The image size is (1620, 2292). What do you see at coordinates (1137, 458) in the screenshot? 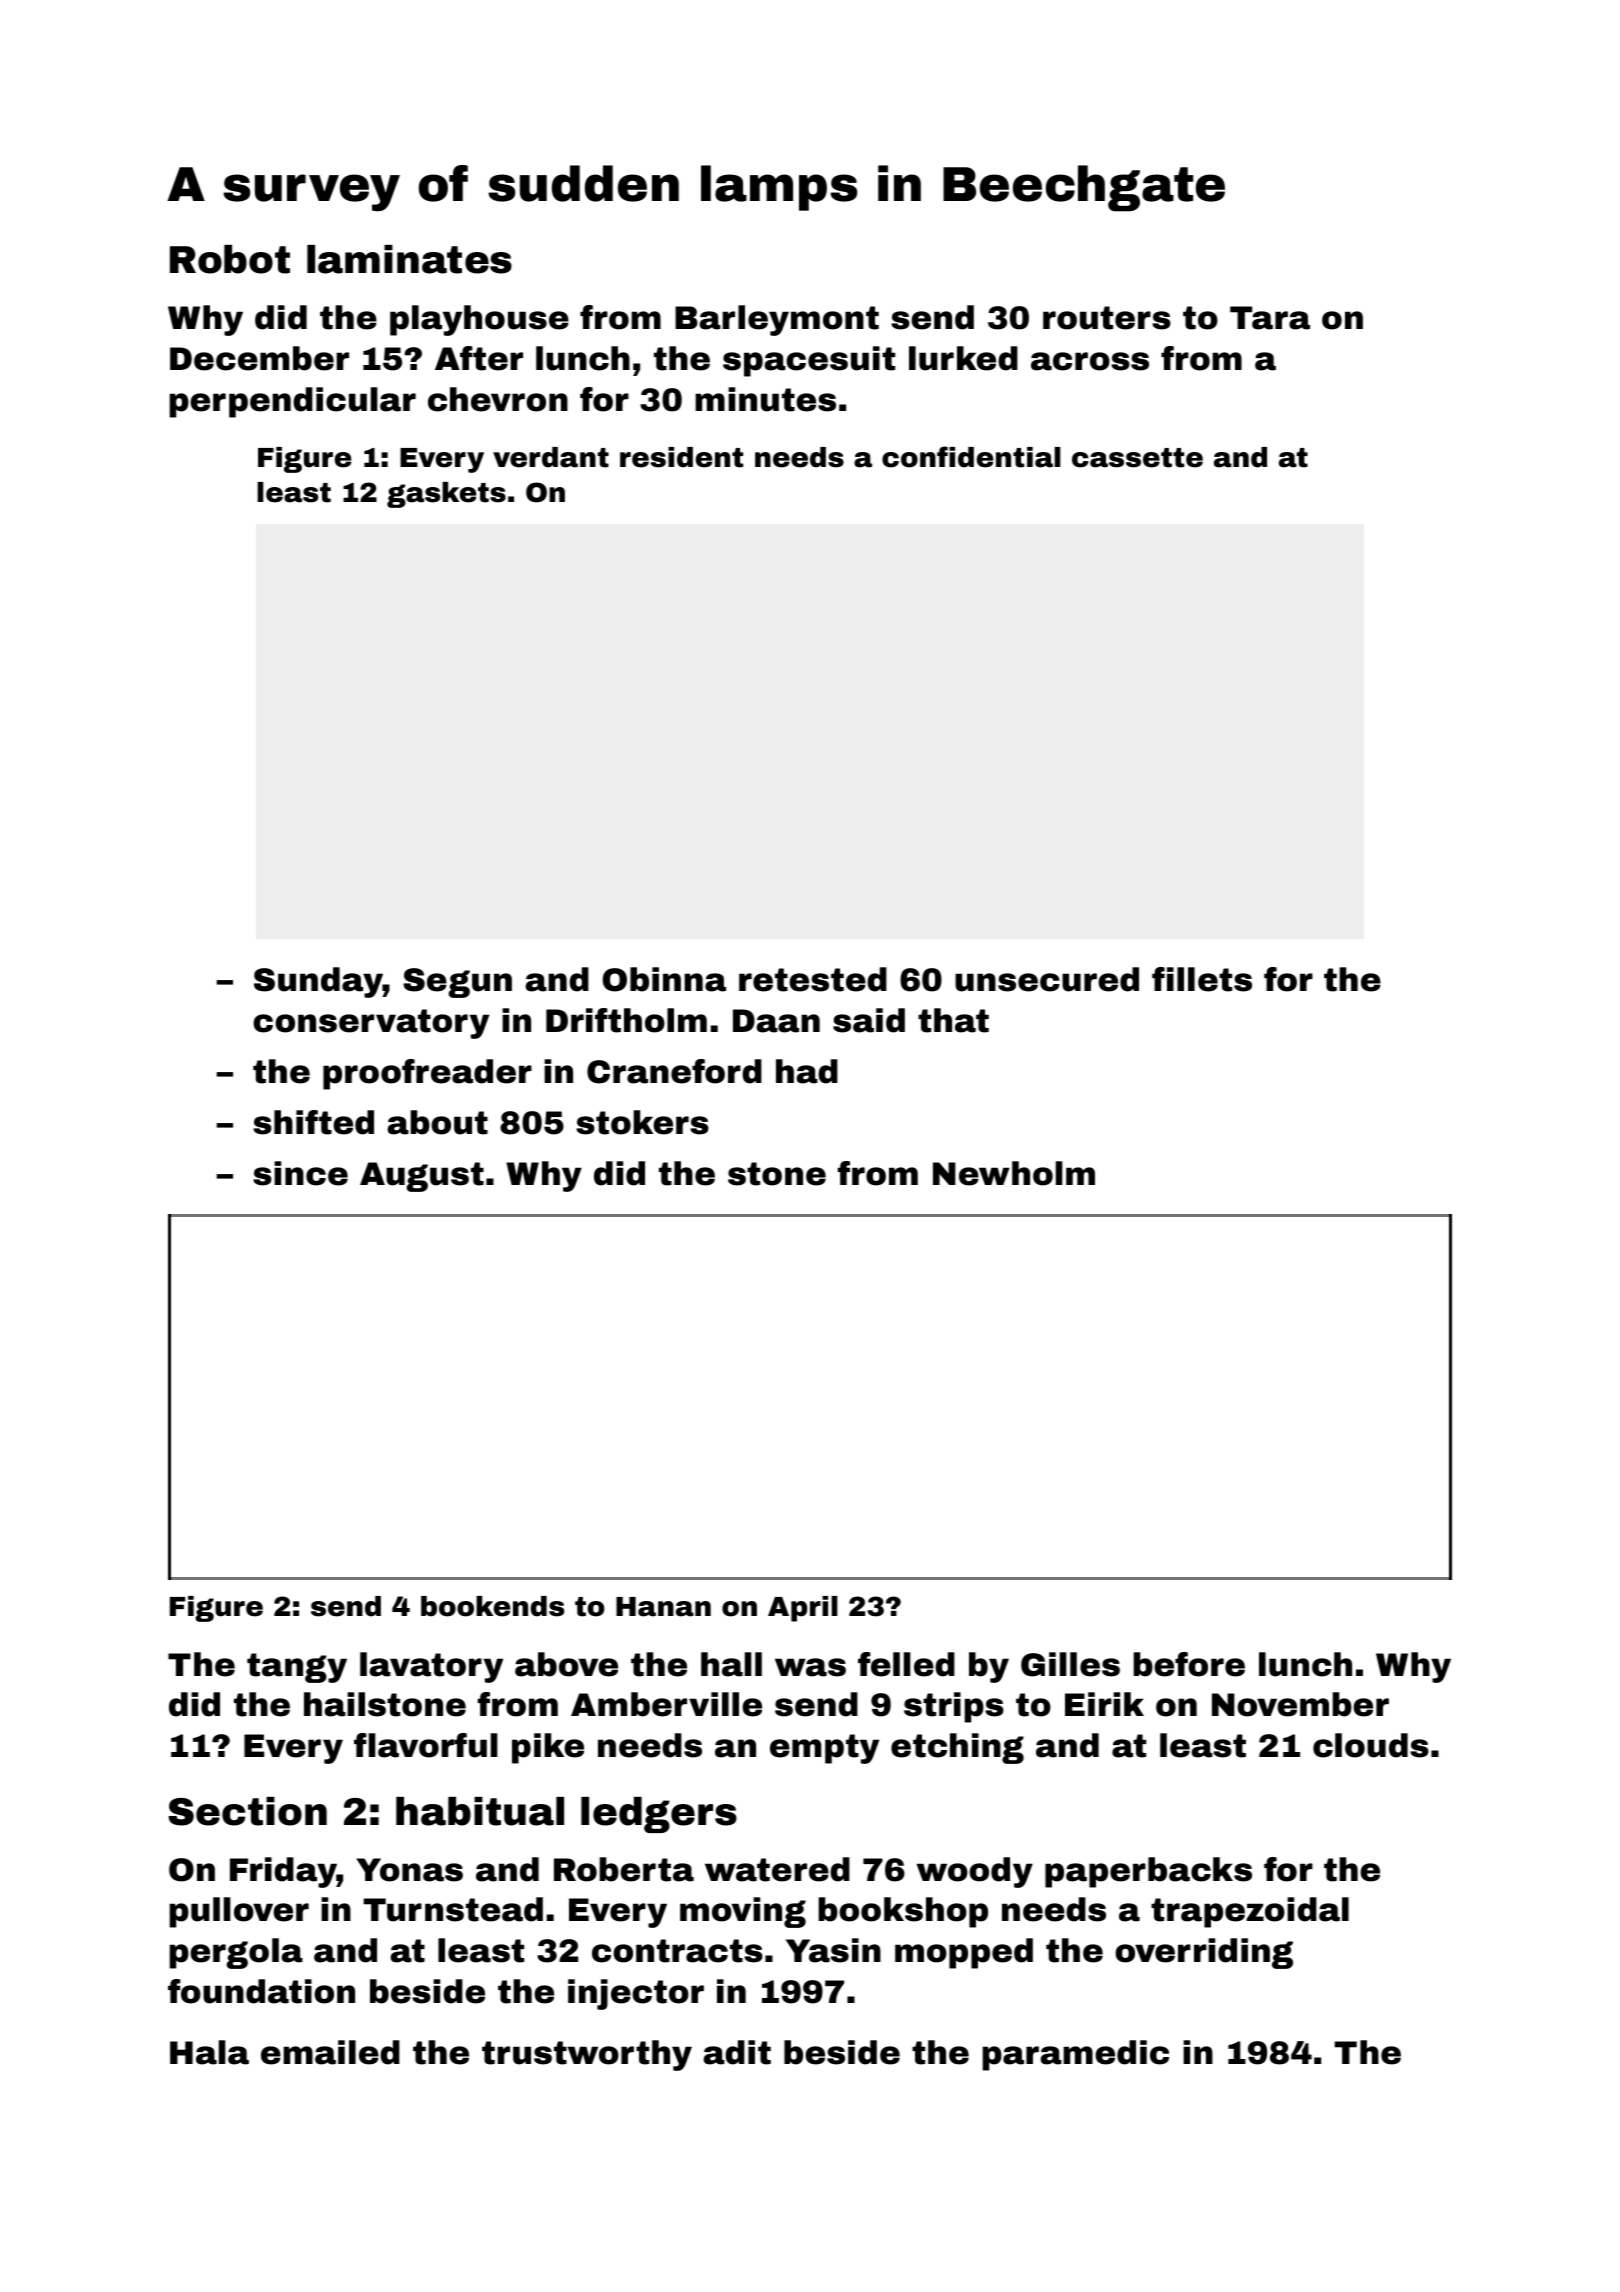
I see `cassette` at bounding box center [1137, 458].
